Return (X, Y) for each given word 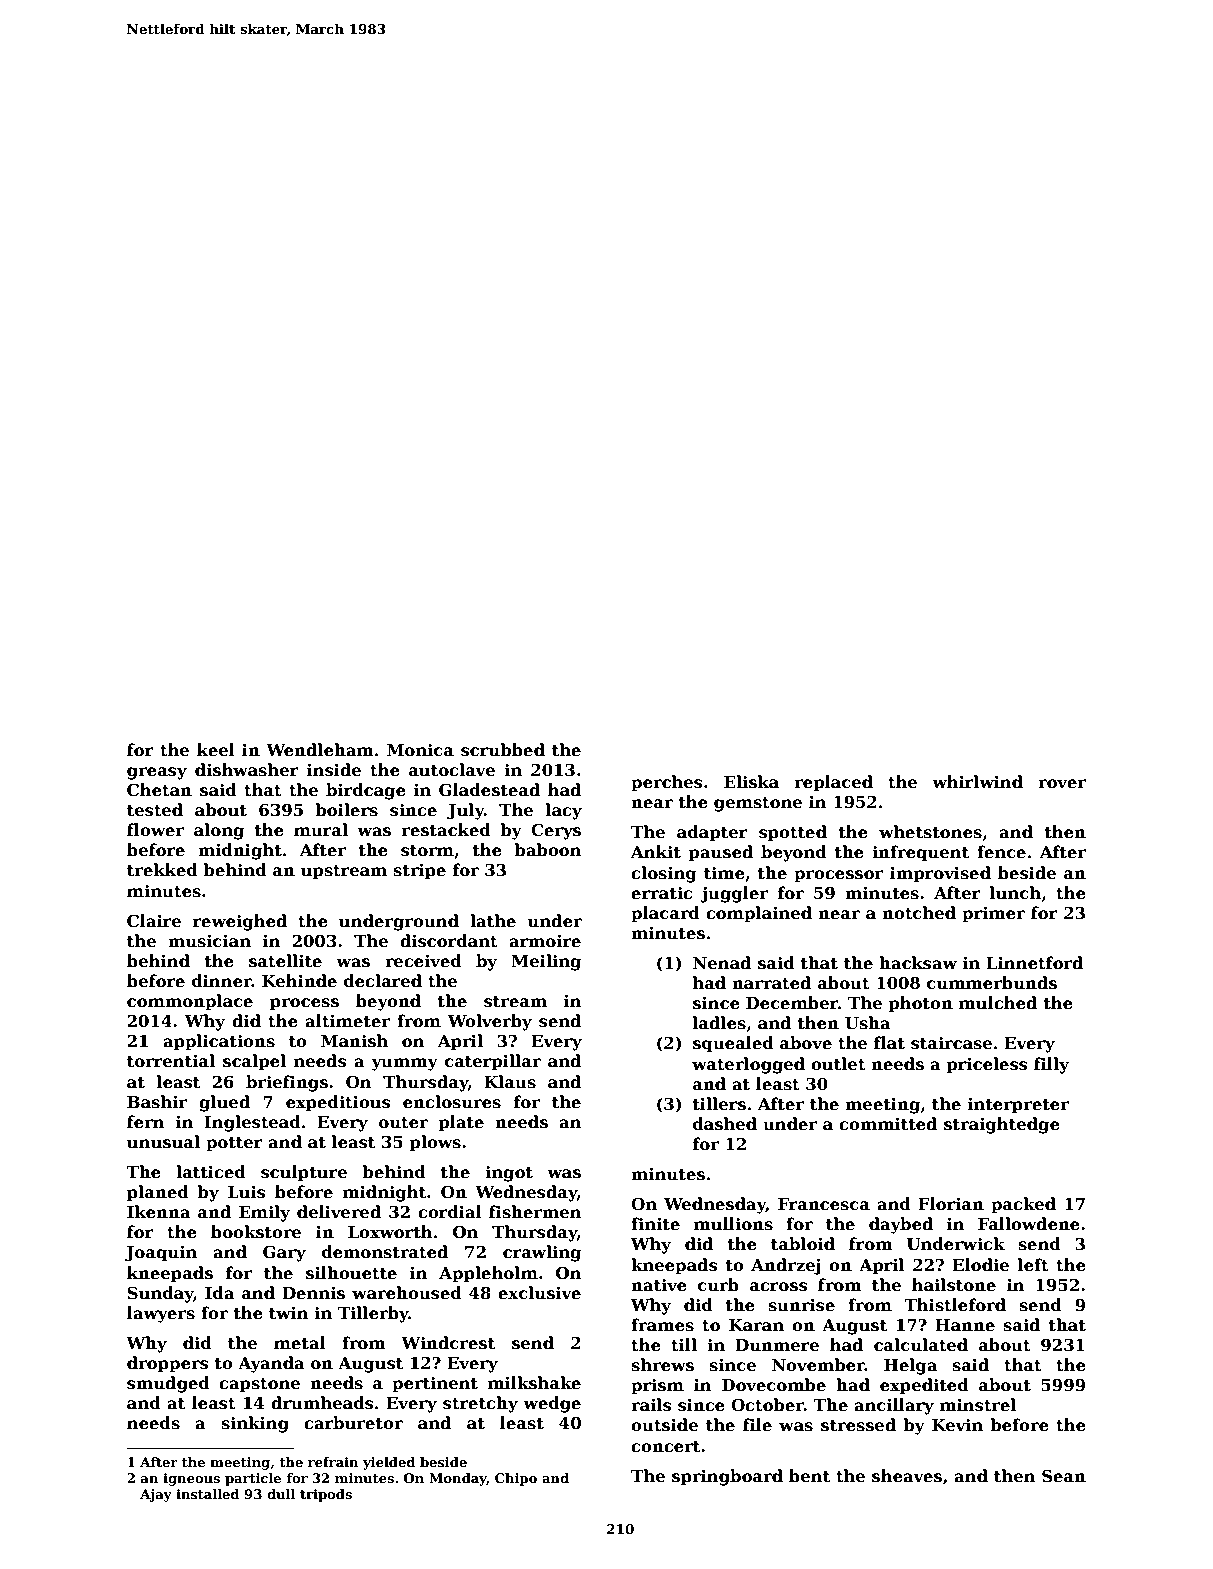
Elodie (980, 1265)
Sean (1064, 1476)
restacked (446, 830)
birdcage (366, 791)
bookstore (256, 1232)
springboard (727, 1477)
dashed (725, 1124)
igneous (191, 1479)
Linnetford (1034, 963)
